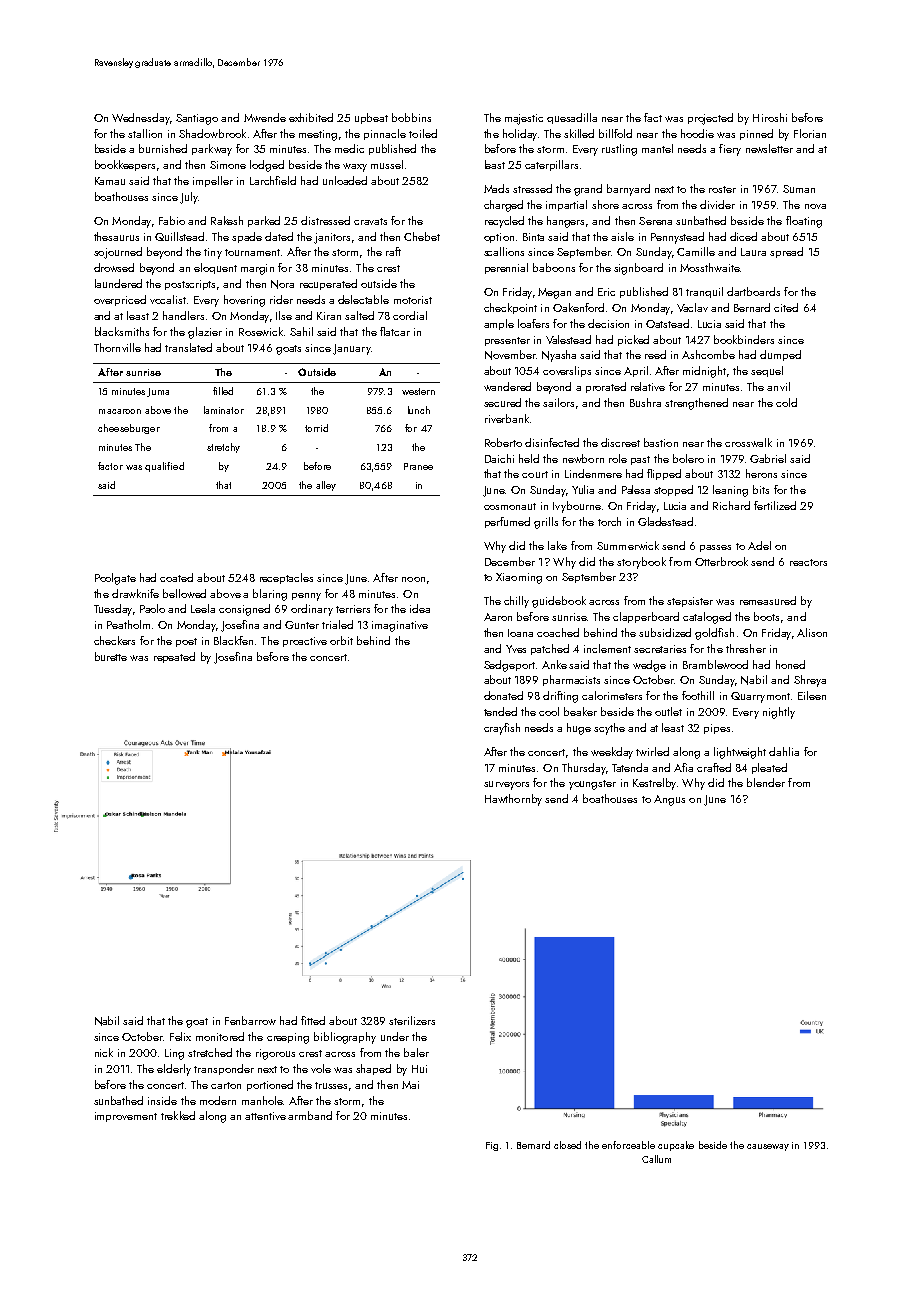  Describe the element at coordinates (722, 189) in the screenshot. I see `roster` at that location.
